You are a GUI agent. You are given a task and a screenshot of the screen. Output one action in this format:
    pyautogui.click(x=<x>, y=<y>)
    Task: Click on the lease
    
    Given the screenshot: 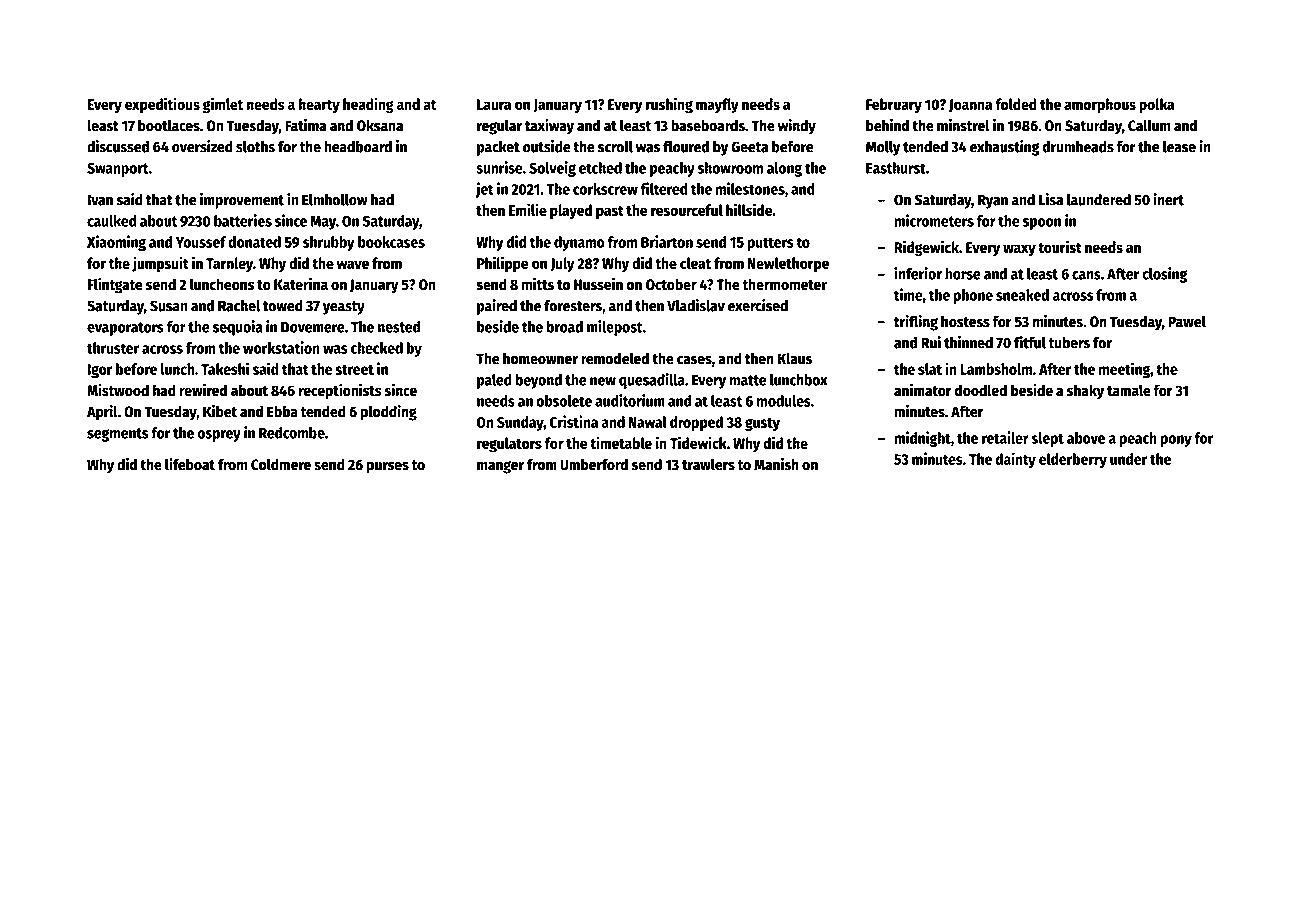 What is the action you would take?
    pyautogui.click(x=1179, y=147)
